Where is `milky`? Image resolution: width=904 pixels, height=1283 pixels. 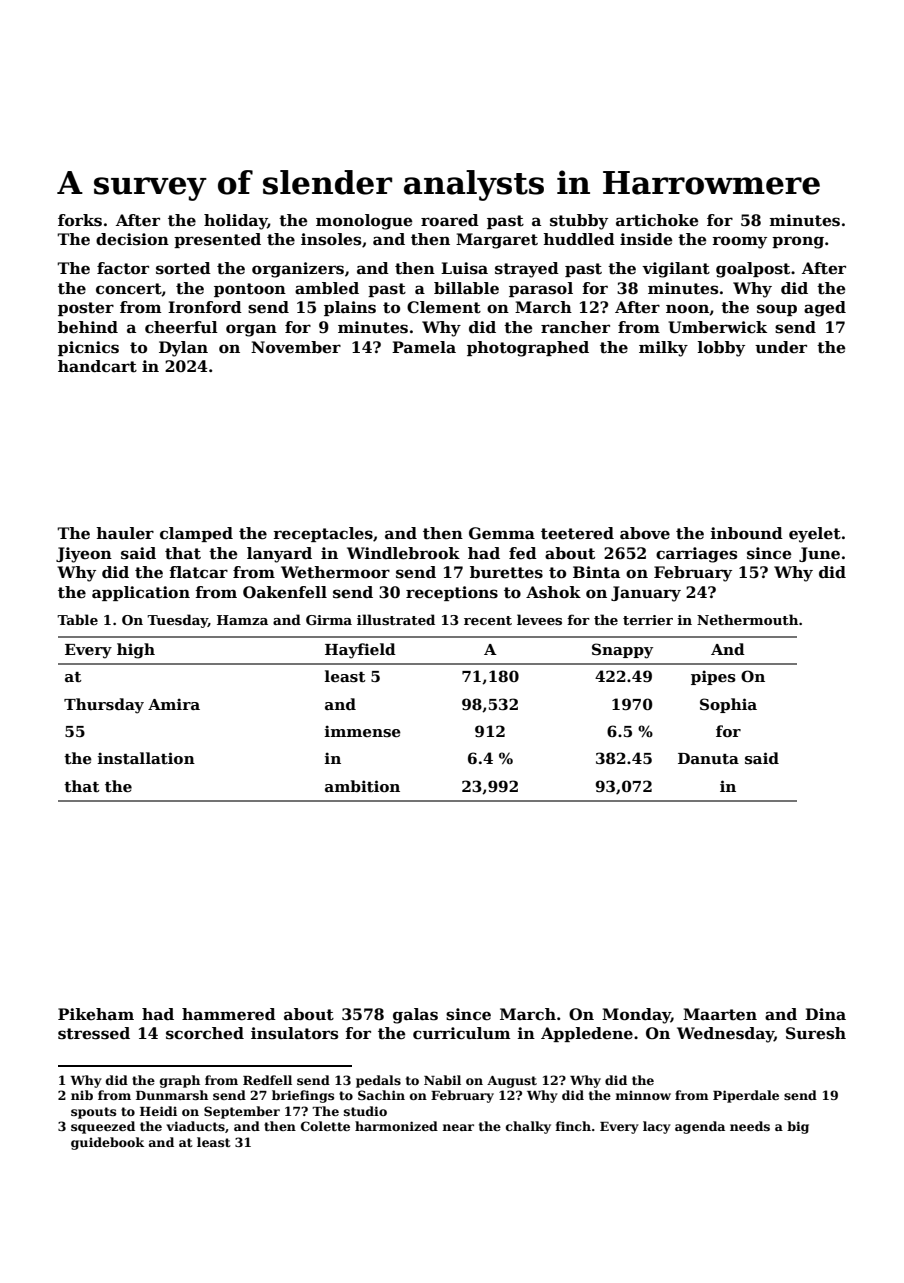
milky is located at coordinates (663, 349).
